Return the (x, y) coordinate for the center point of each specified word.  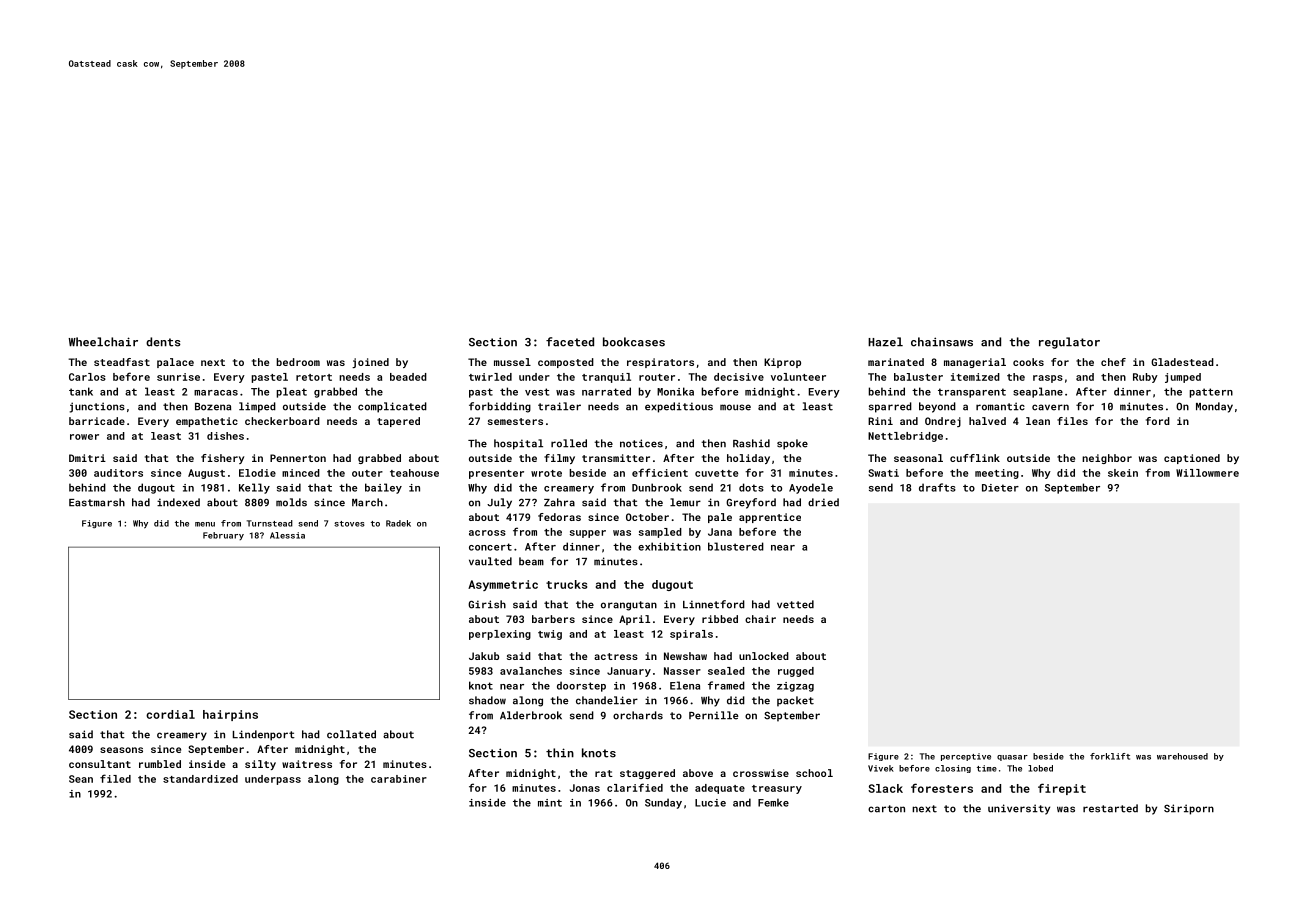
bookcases (634, 342)
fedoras (559, 517)
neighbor (1107, 459)
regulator (1069, 343)
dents (163, 342)
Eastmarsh (97, 502)
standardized (200, 779)
